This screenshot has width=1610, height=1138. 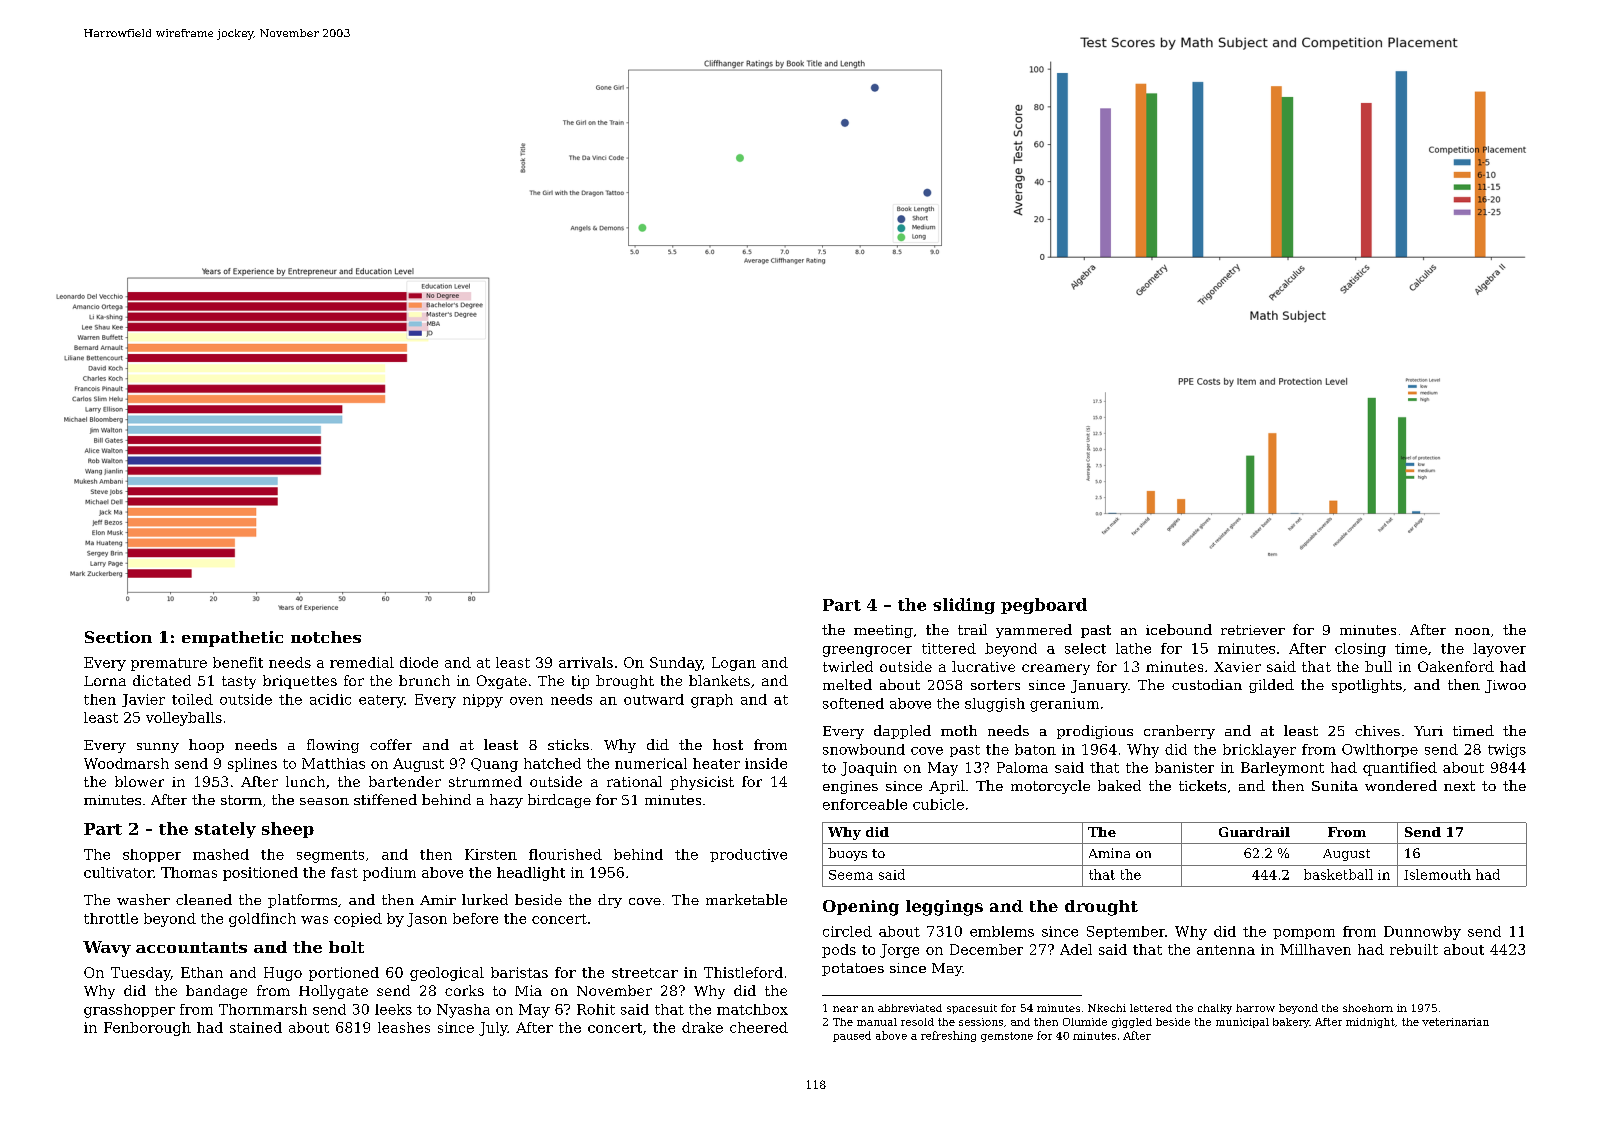 What do you see at coordinates (1378, 666) in the screenshot?
I see `bull` at bounding box center [1378, 666].
